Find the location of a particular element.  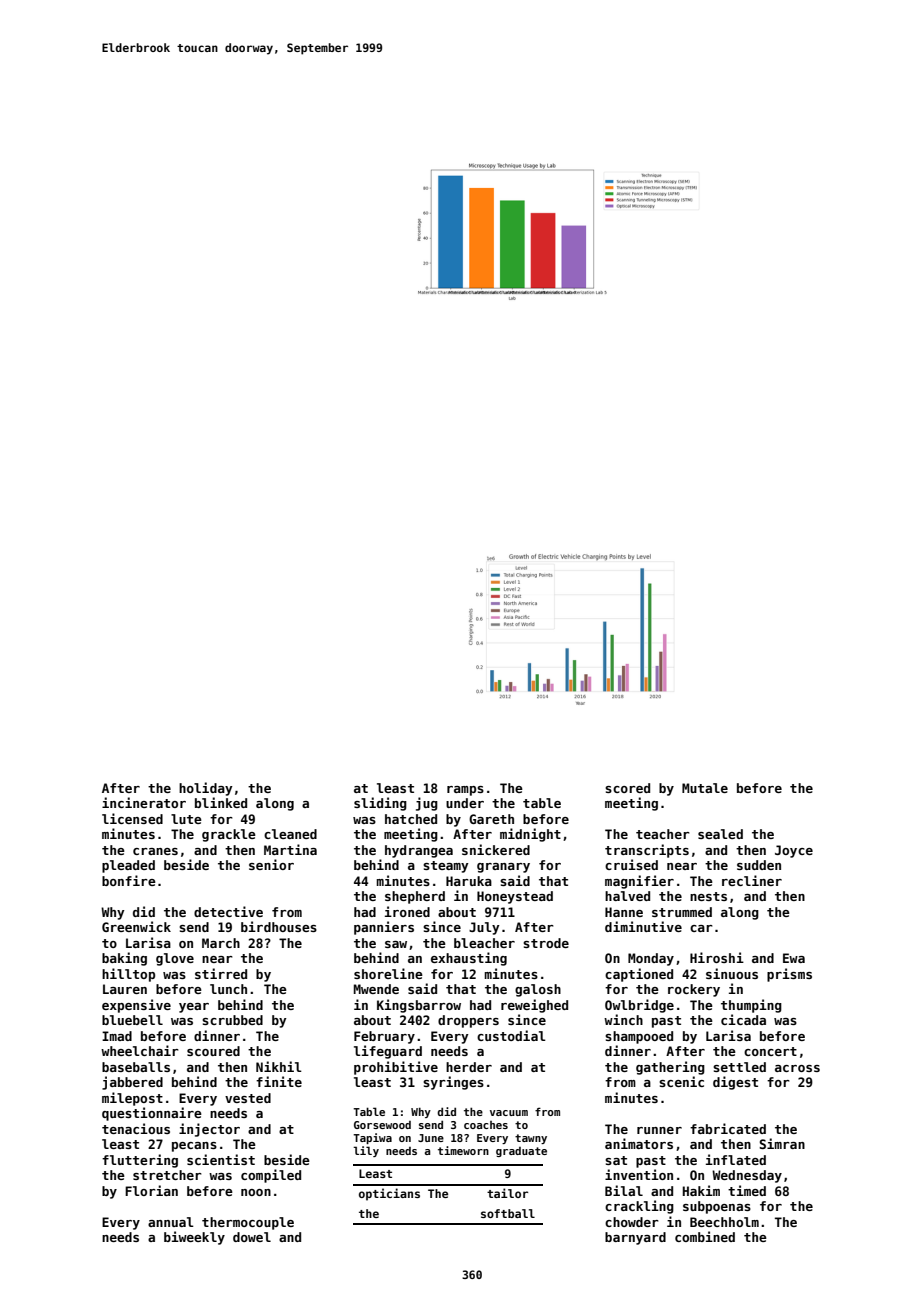

opticians is located at coordinates (389, 1194).
